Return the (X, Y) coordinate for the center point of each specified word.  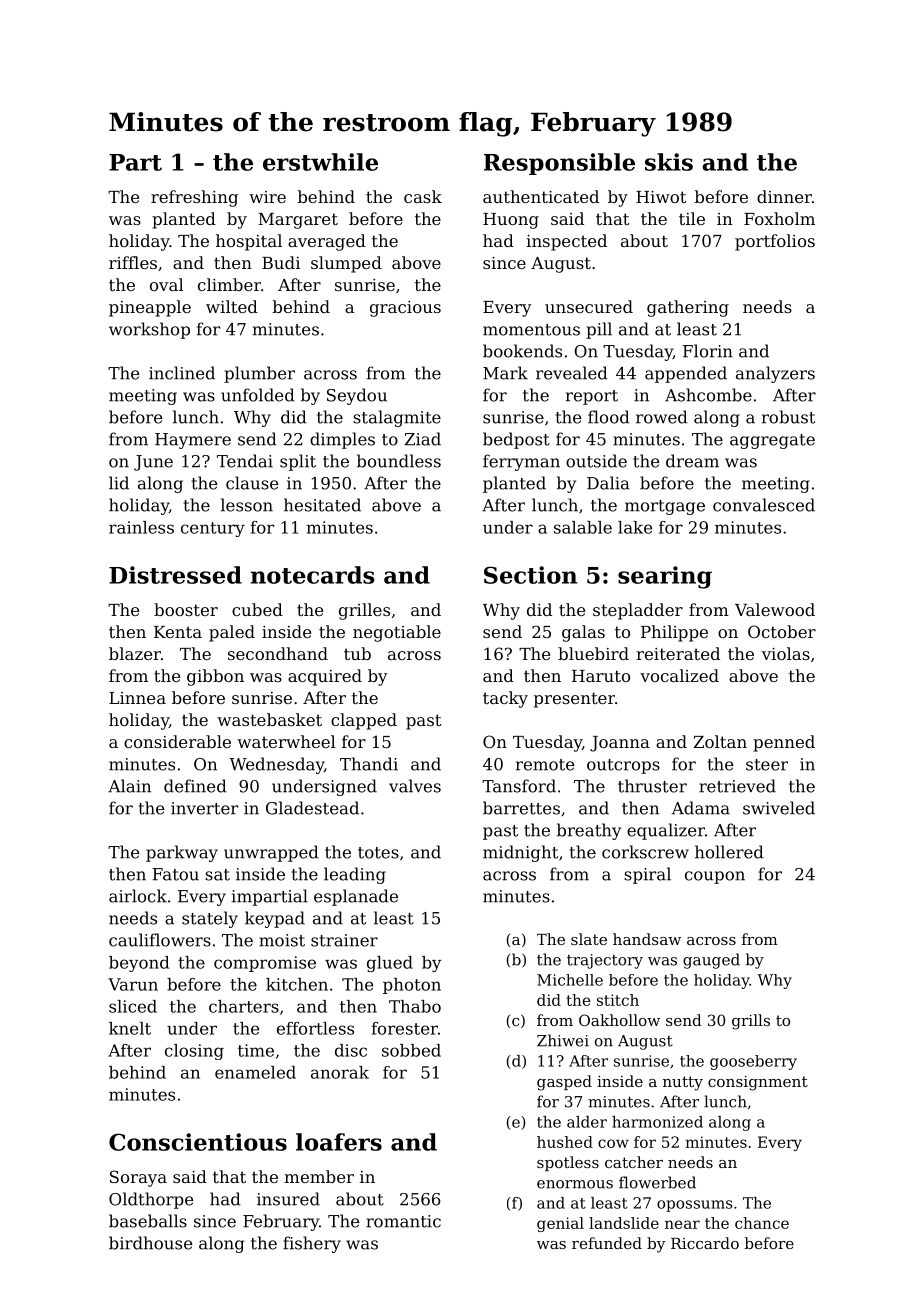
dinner (784, 196)
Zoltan (720, 741)
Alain (129, 786)
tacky (505, 699)
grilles (364, 611)
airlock (138, 896)
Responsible (559, 164)
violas (786, 653)
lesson (247, 505)
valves (415, 786)
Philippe (674, 633)
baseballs (148, 1221)
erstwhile (320, 162)
